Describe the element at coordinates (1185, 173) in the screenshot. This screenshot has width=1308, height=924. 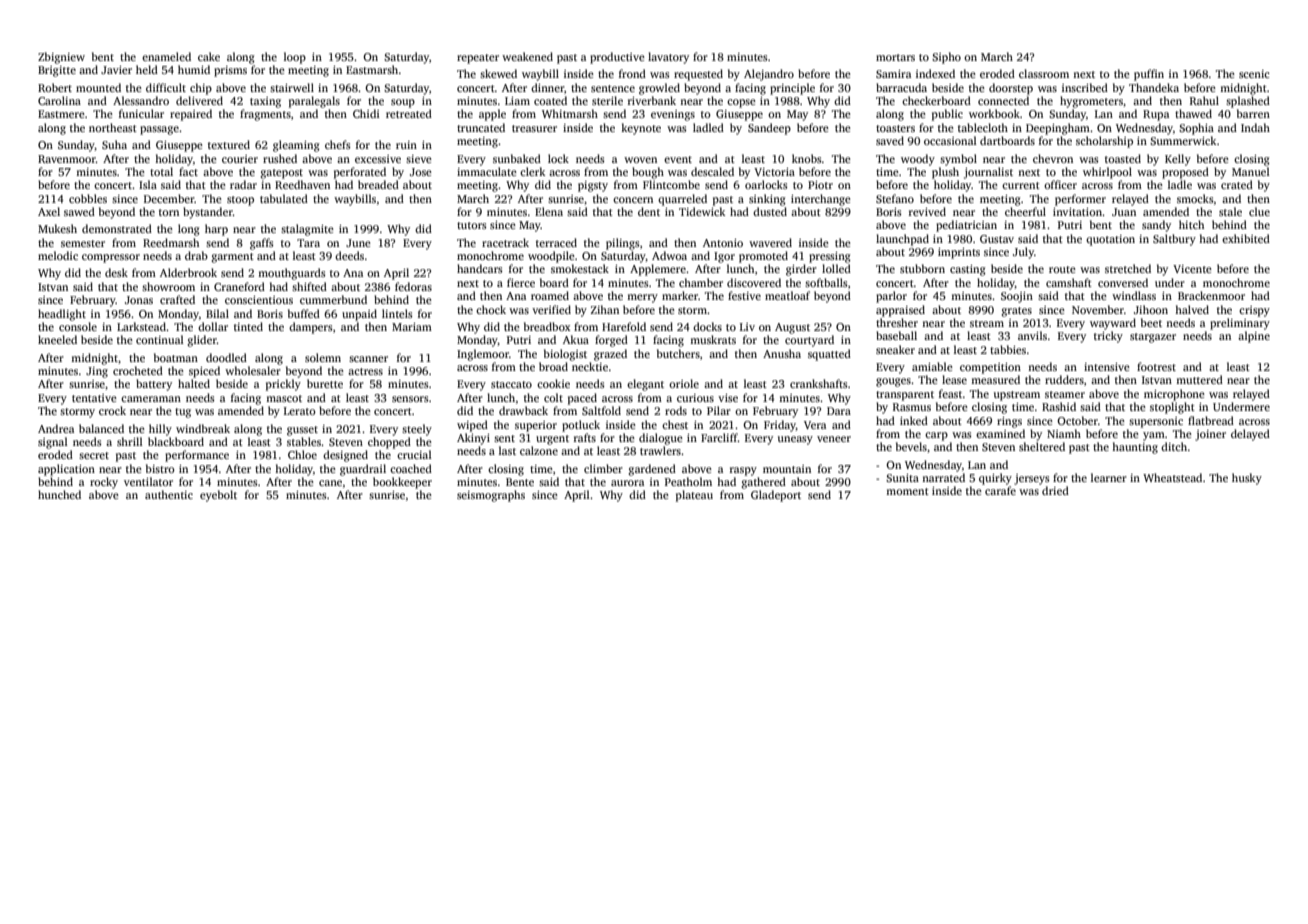
I see `proposed` at that location.
